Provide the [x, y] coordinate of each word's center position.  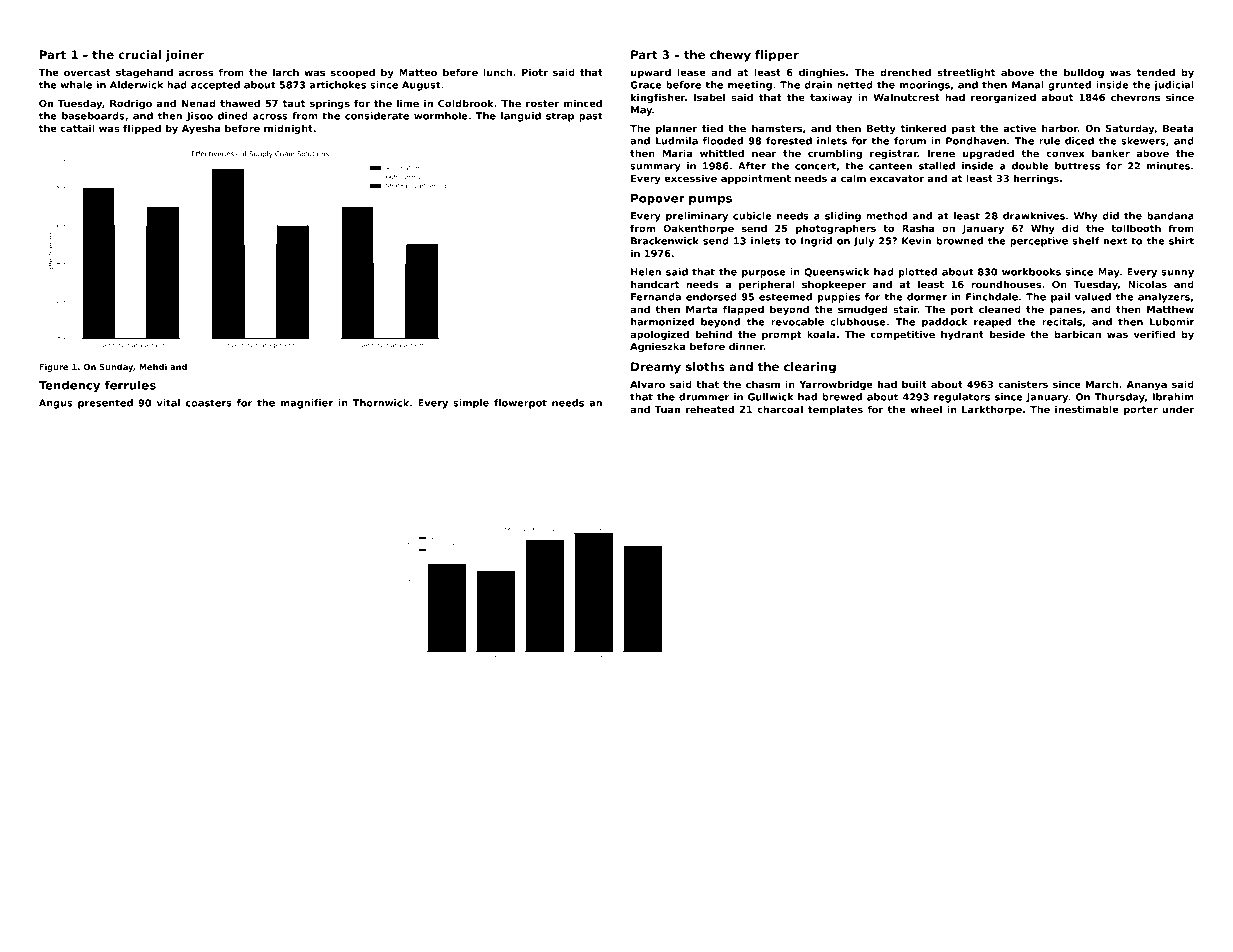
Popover [658, 199]
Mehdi [153, 366]
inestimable [1087, 409]
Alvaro [647, 384]
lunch [497, 72]
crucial [139, 54]
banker [1111, 153]
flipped [142, 129]
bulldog [1084, 73]
